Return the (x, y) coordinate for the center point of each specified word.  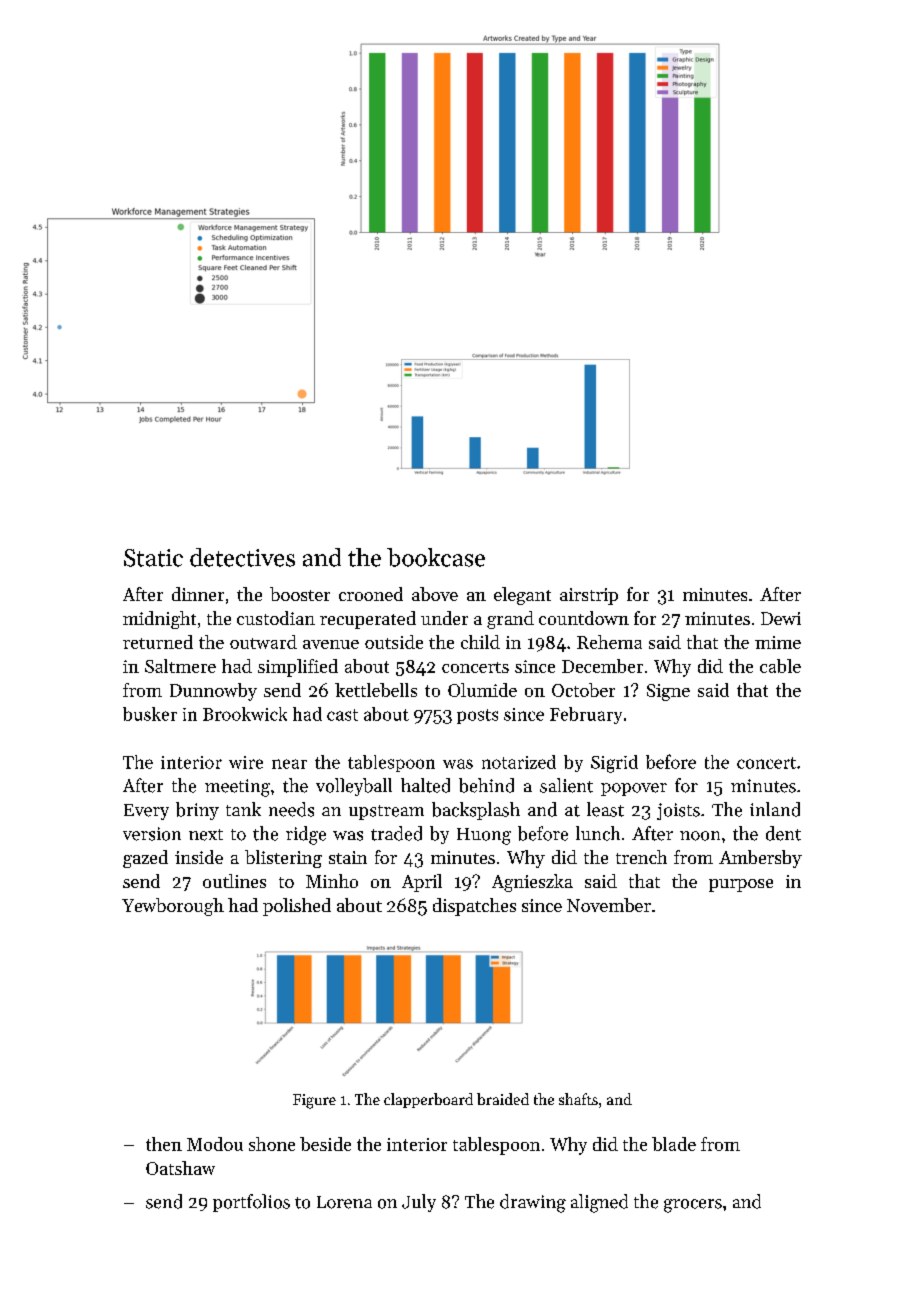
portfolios (251, 1203)
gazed (145, 859)
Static (153, 558)
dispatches (474, 907)
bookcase (436, 557)
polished (297, 907)
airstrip (589, 596)
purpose (741, 885)
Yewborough (173, 907)
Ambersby (760, 859)
